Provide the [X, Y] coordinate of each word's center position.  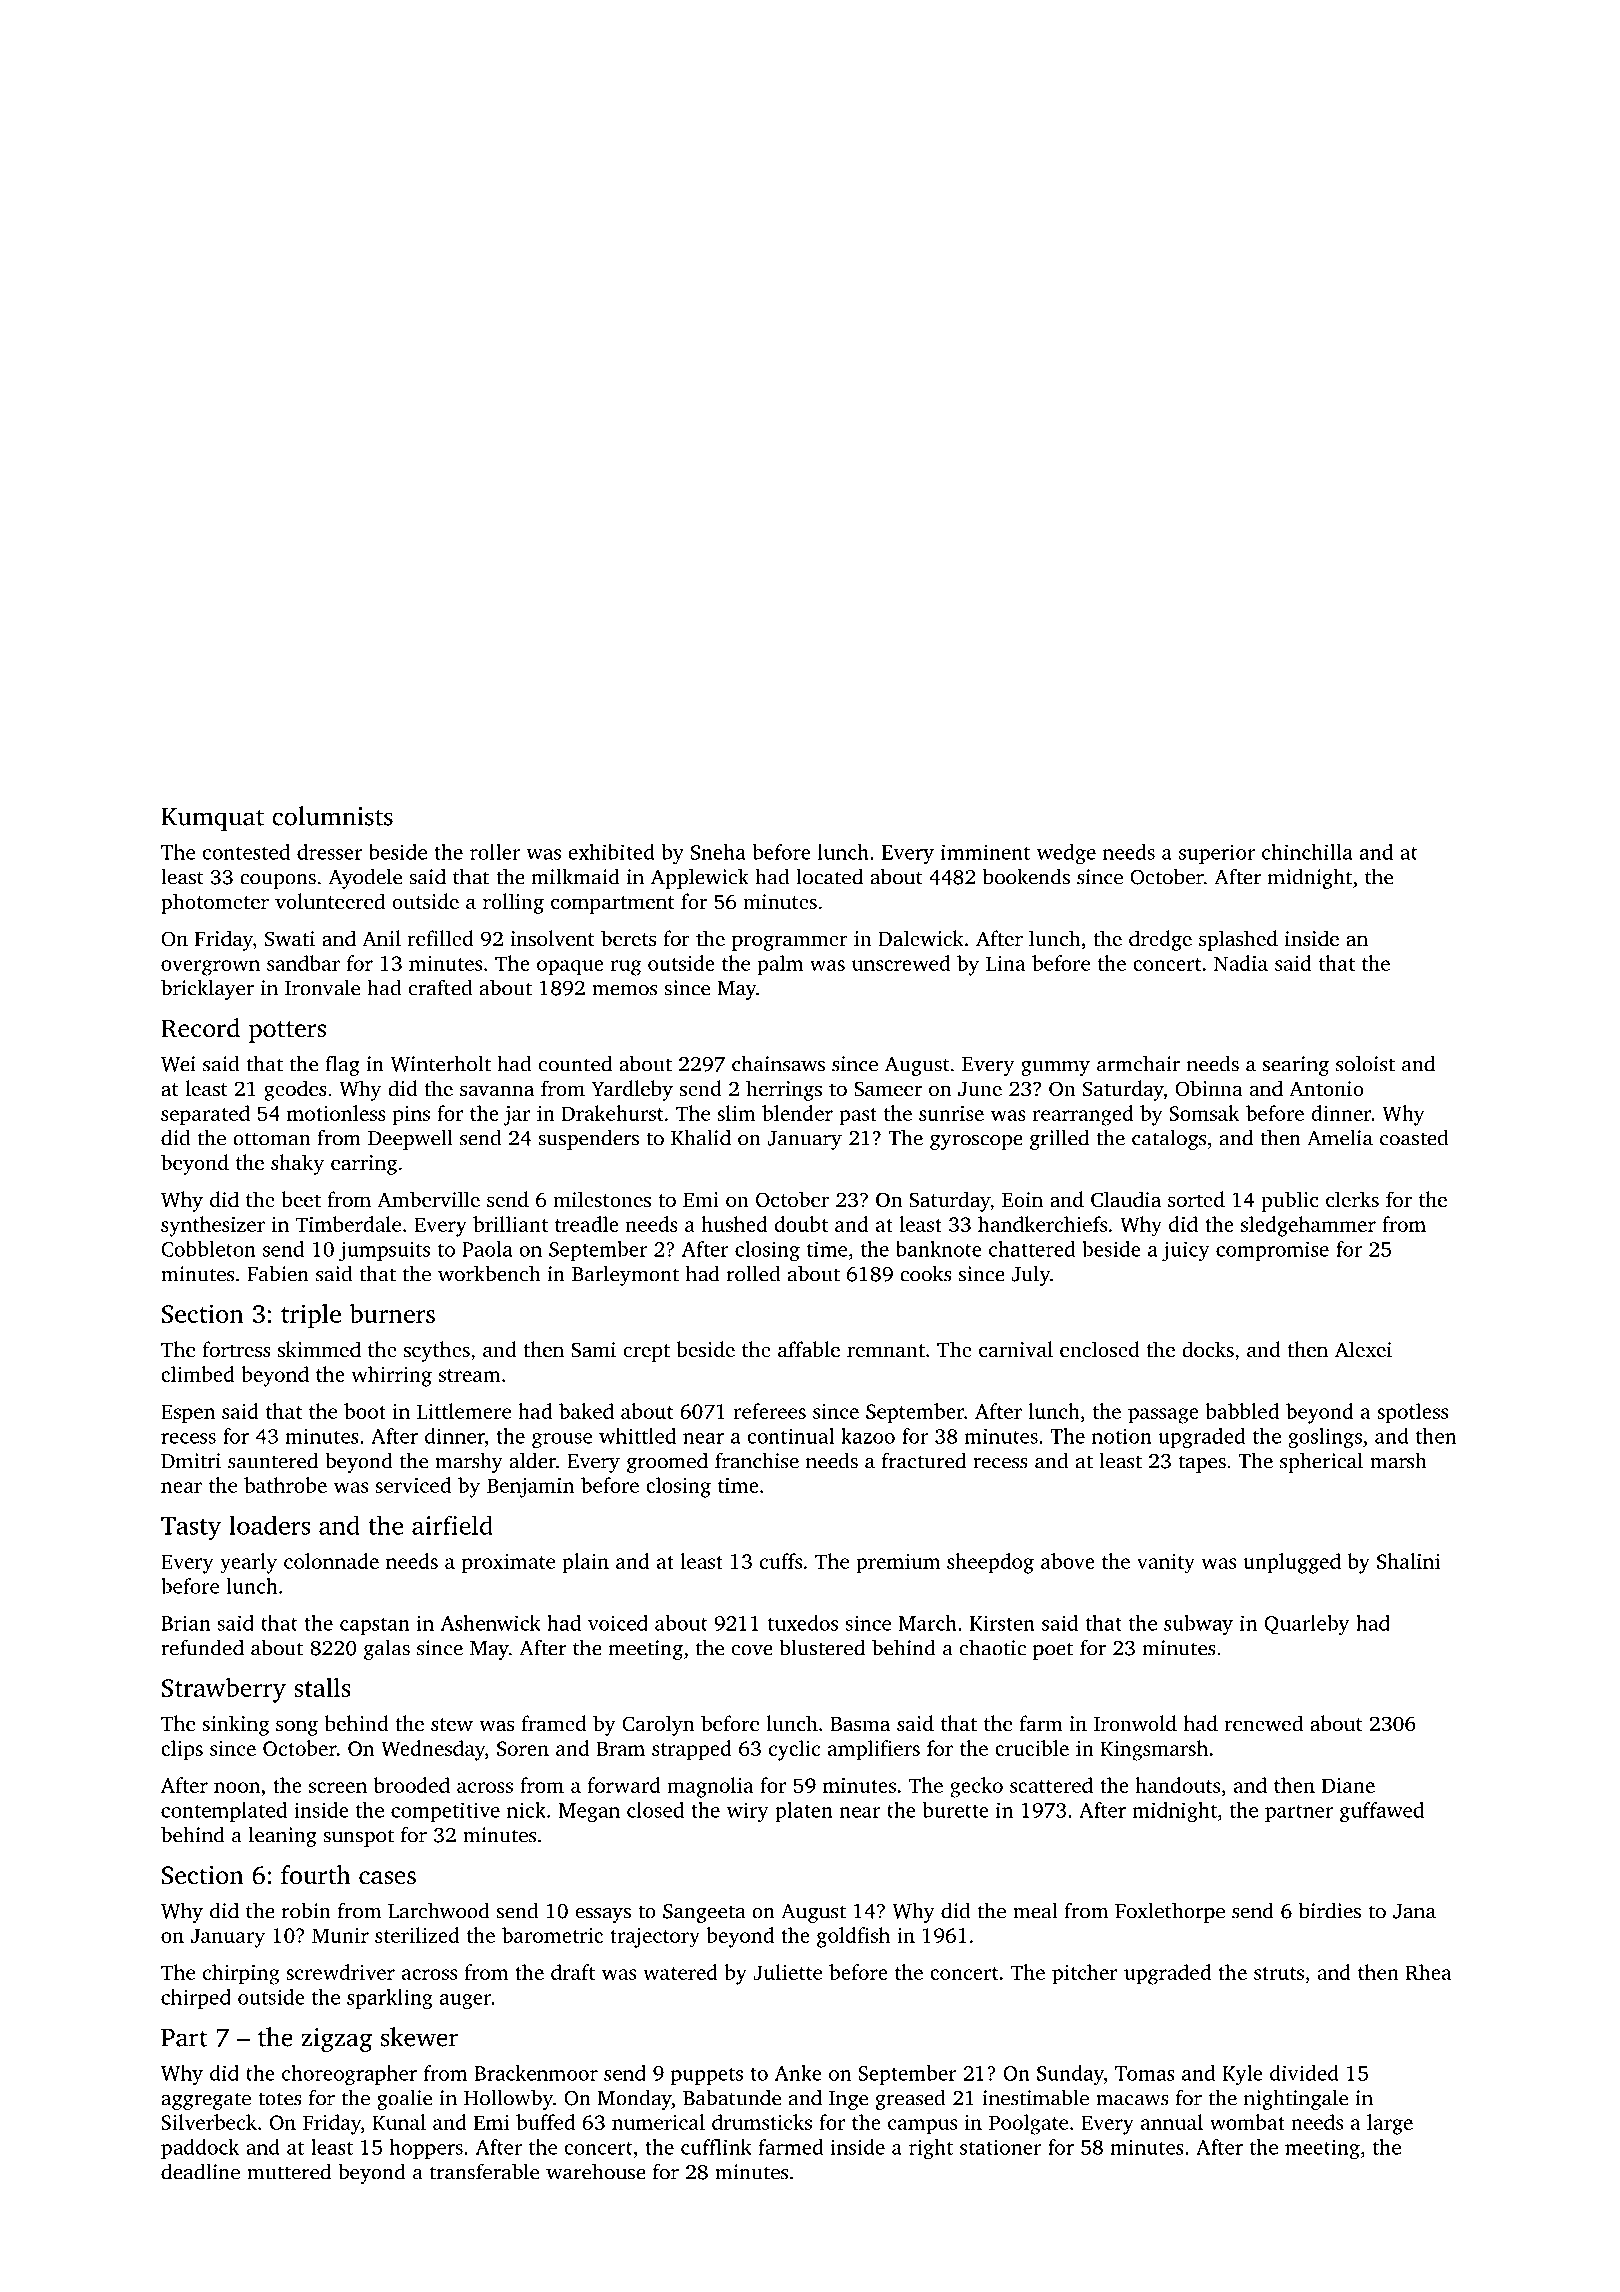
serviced [413, 1485]
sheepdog [990, 1563]
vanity [1166, 1564]
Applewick [700, 879]
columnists [332, 816]
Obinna [1209, 1088]
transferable [484, 2171]
